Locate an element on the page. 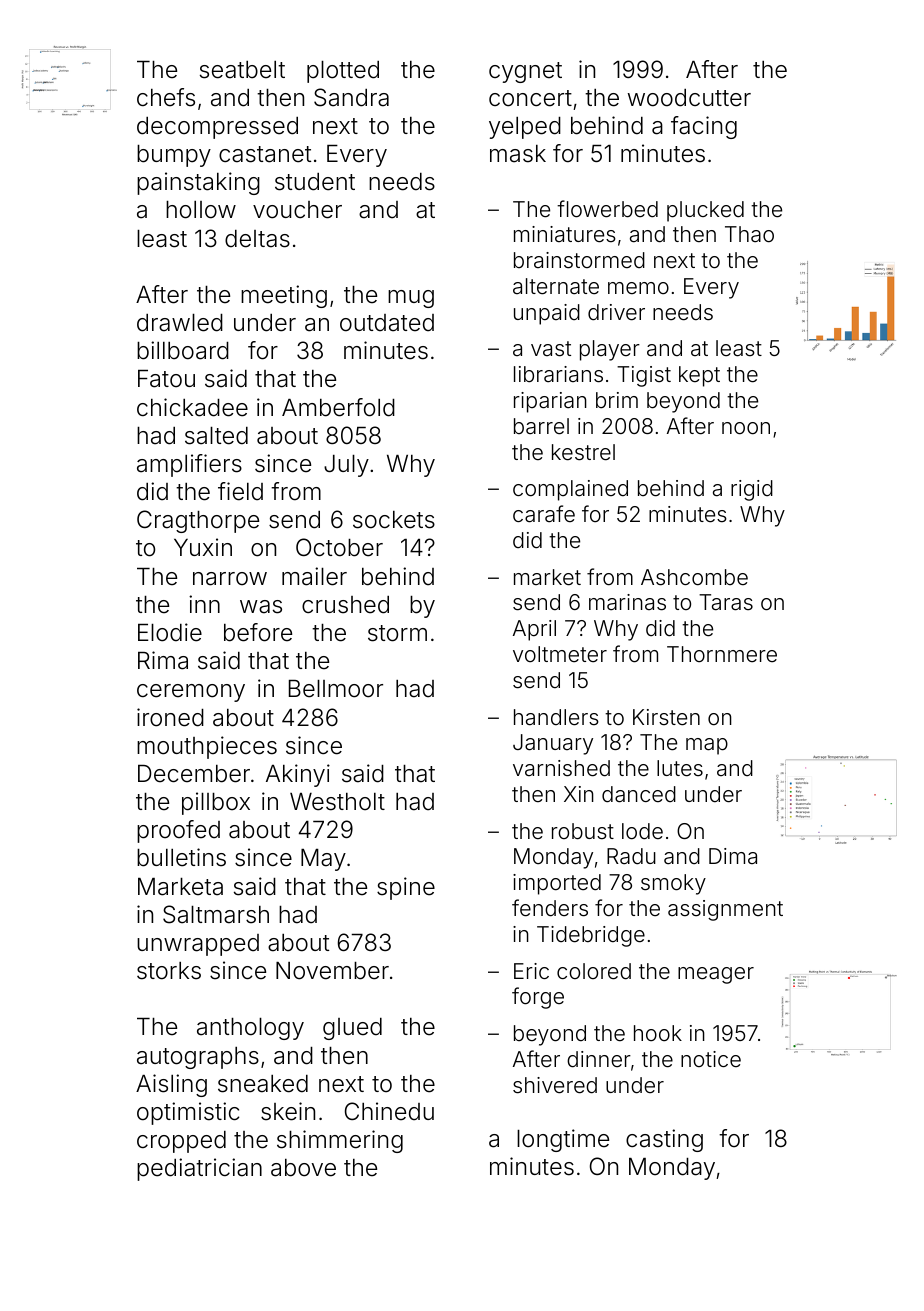 This image has width=924, height=1311. cygnet is located at coordinates (525, 72).
